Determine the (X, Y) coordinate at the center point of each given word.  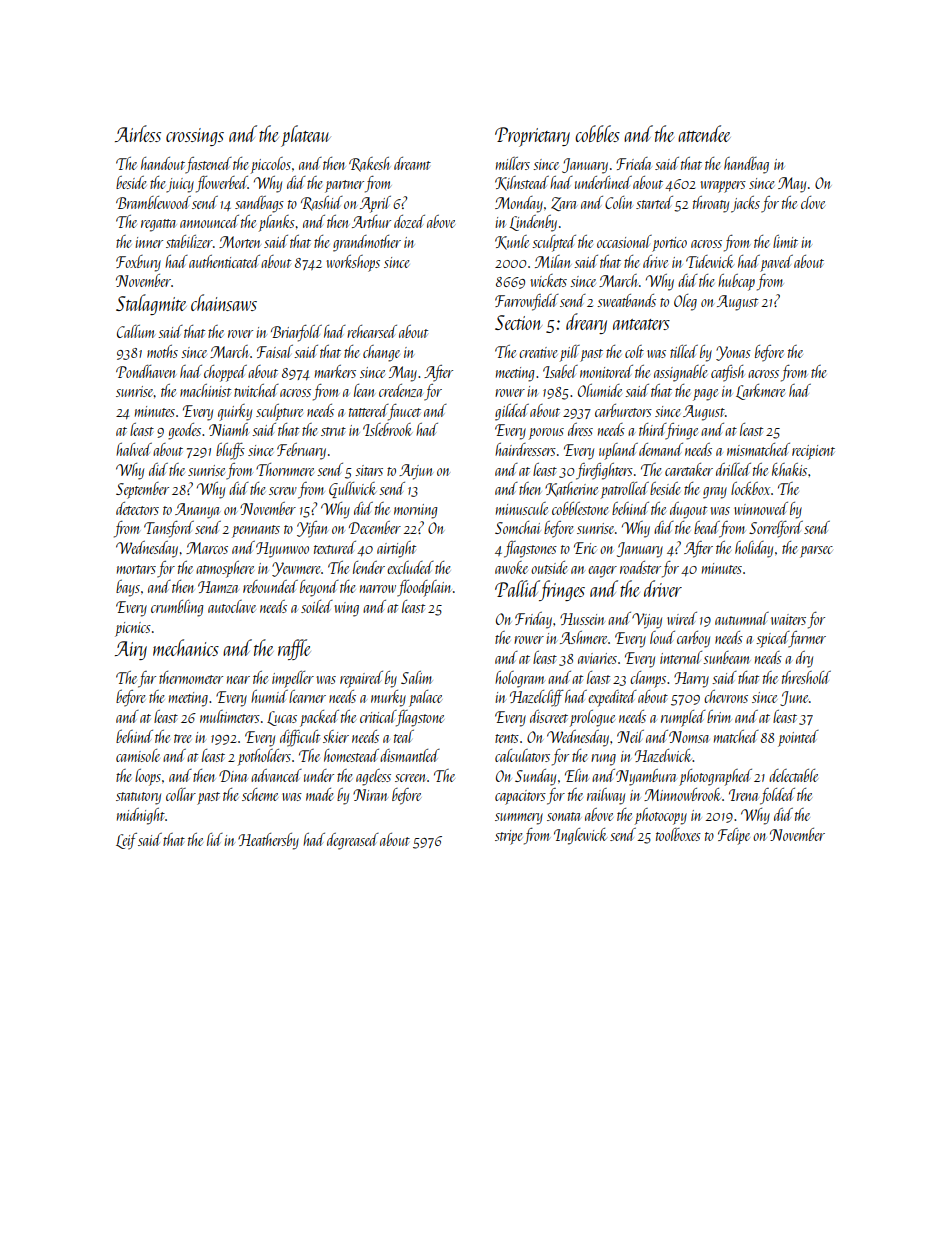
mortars (136, 569)
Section (518, 322)
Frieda (634, 163)
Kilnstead (522, 183)
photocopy (661, 816)
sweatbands (626, 300)
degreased (353, 841)
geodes (184, 431)
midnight (141, 816)
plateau (306, 136)
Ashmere (583, 637)
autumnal (742, 618)
